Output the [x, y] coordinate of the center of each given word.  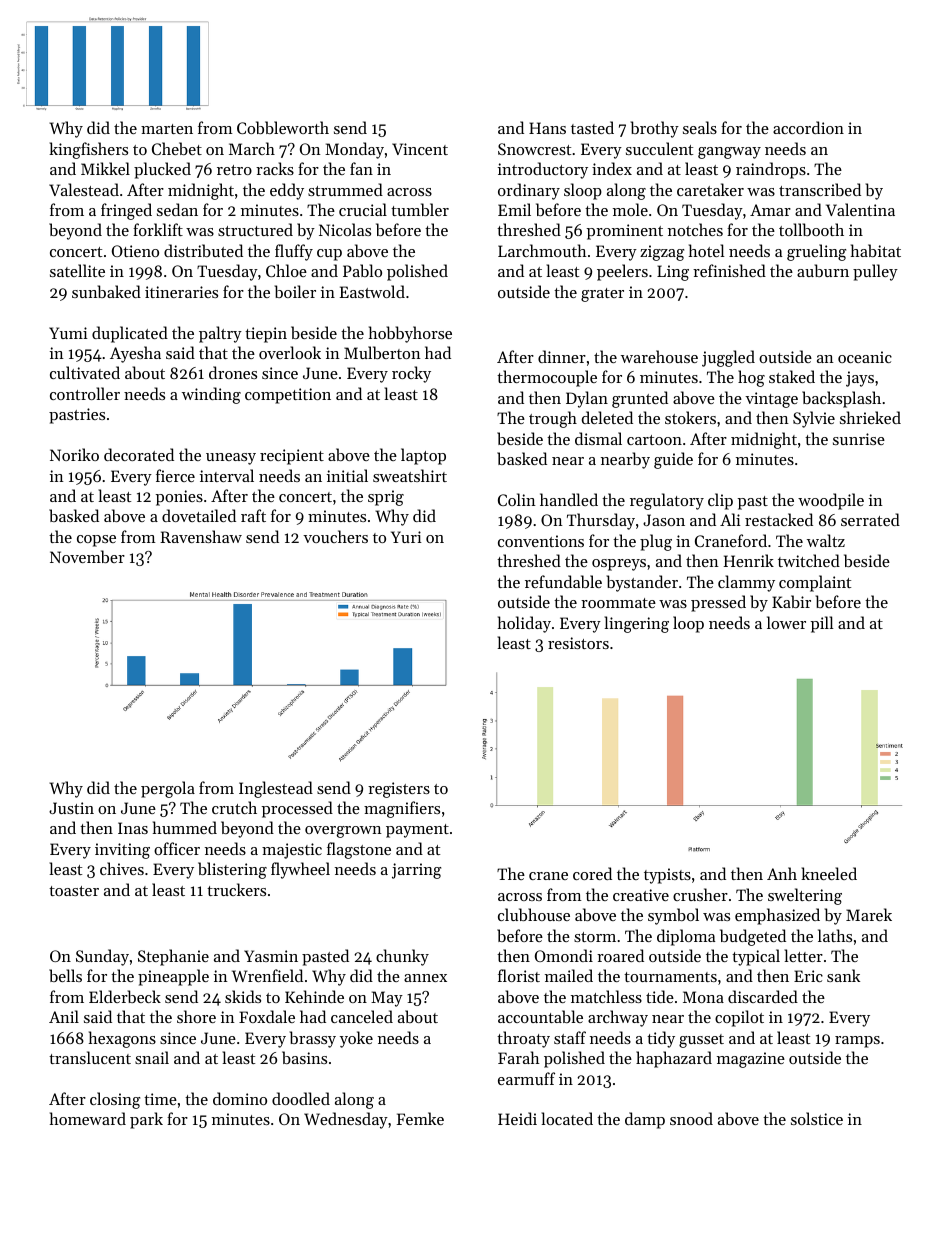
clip [720, 501]
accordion [808, 127]
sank [843, 975]
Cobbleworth [283, 127]
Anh [782, 873]
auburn [823, 270]
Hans [547, 128]
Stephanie [173, 957]
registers [399, 790]
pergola [168, 789]
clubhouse [534, 914]
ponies [179, 498]
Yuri [406, 537]
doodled [301, 1098]
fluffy [294, 252]
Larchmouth [542, 250]
